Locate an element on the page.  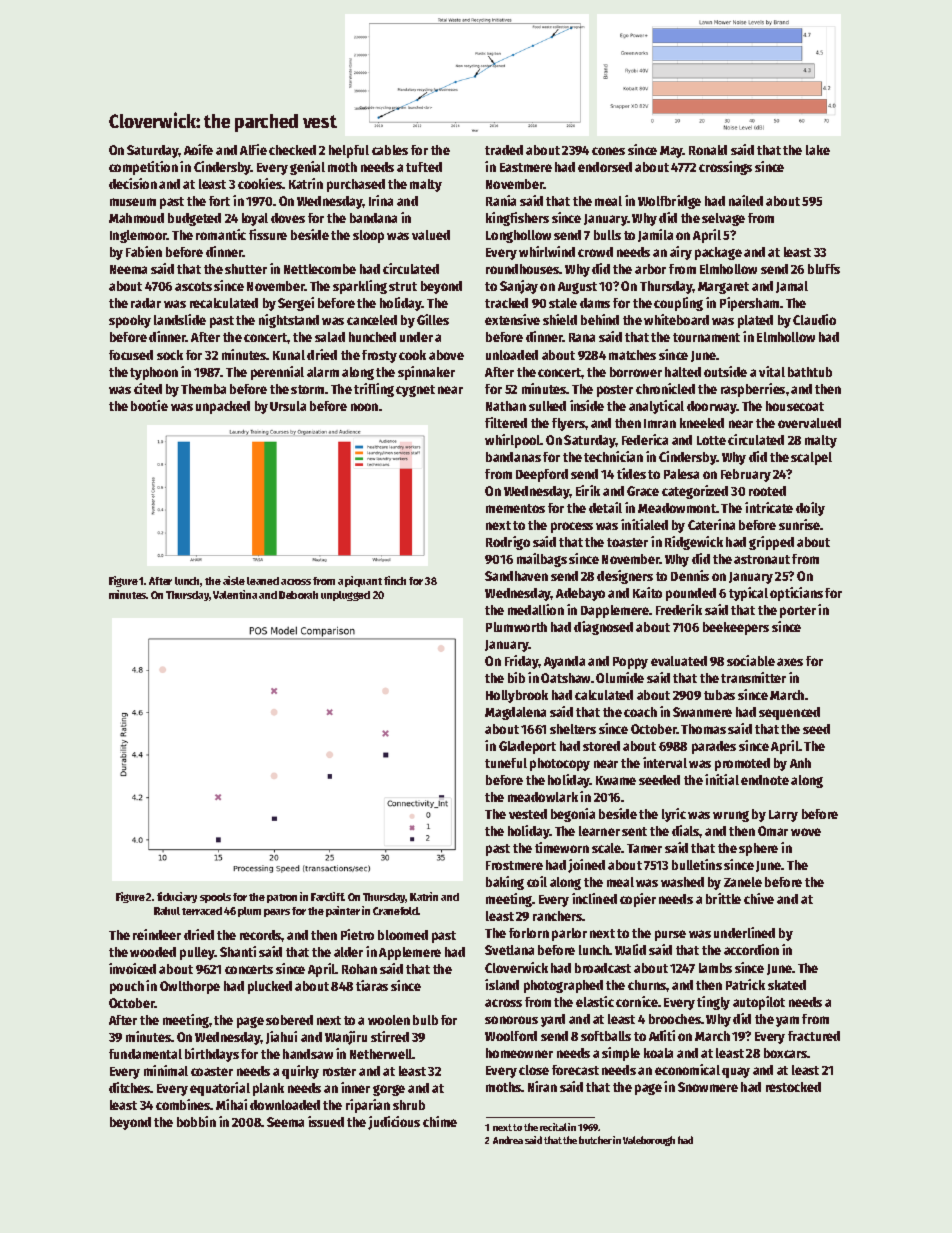
Gilles is located at coordinates (433, 319).
